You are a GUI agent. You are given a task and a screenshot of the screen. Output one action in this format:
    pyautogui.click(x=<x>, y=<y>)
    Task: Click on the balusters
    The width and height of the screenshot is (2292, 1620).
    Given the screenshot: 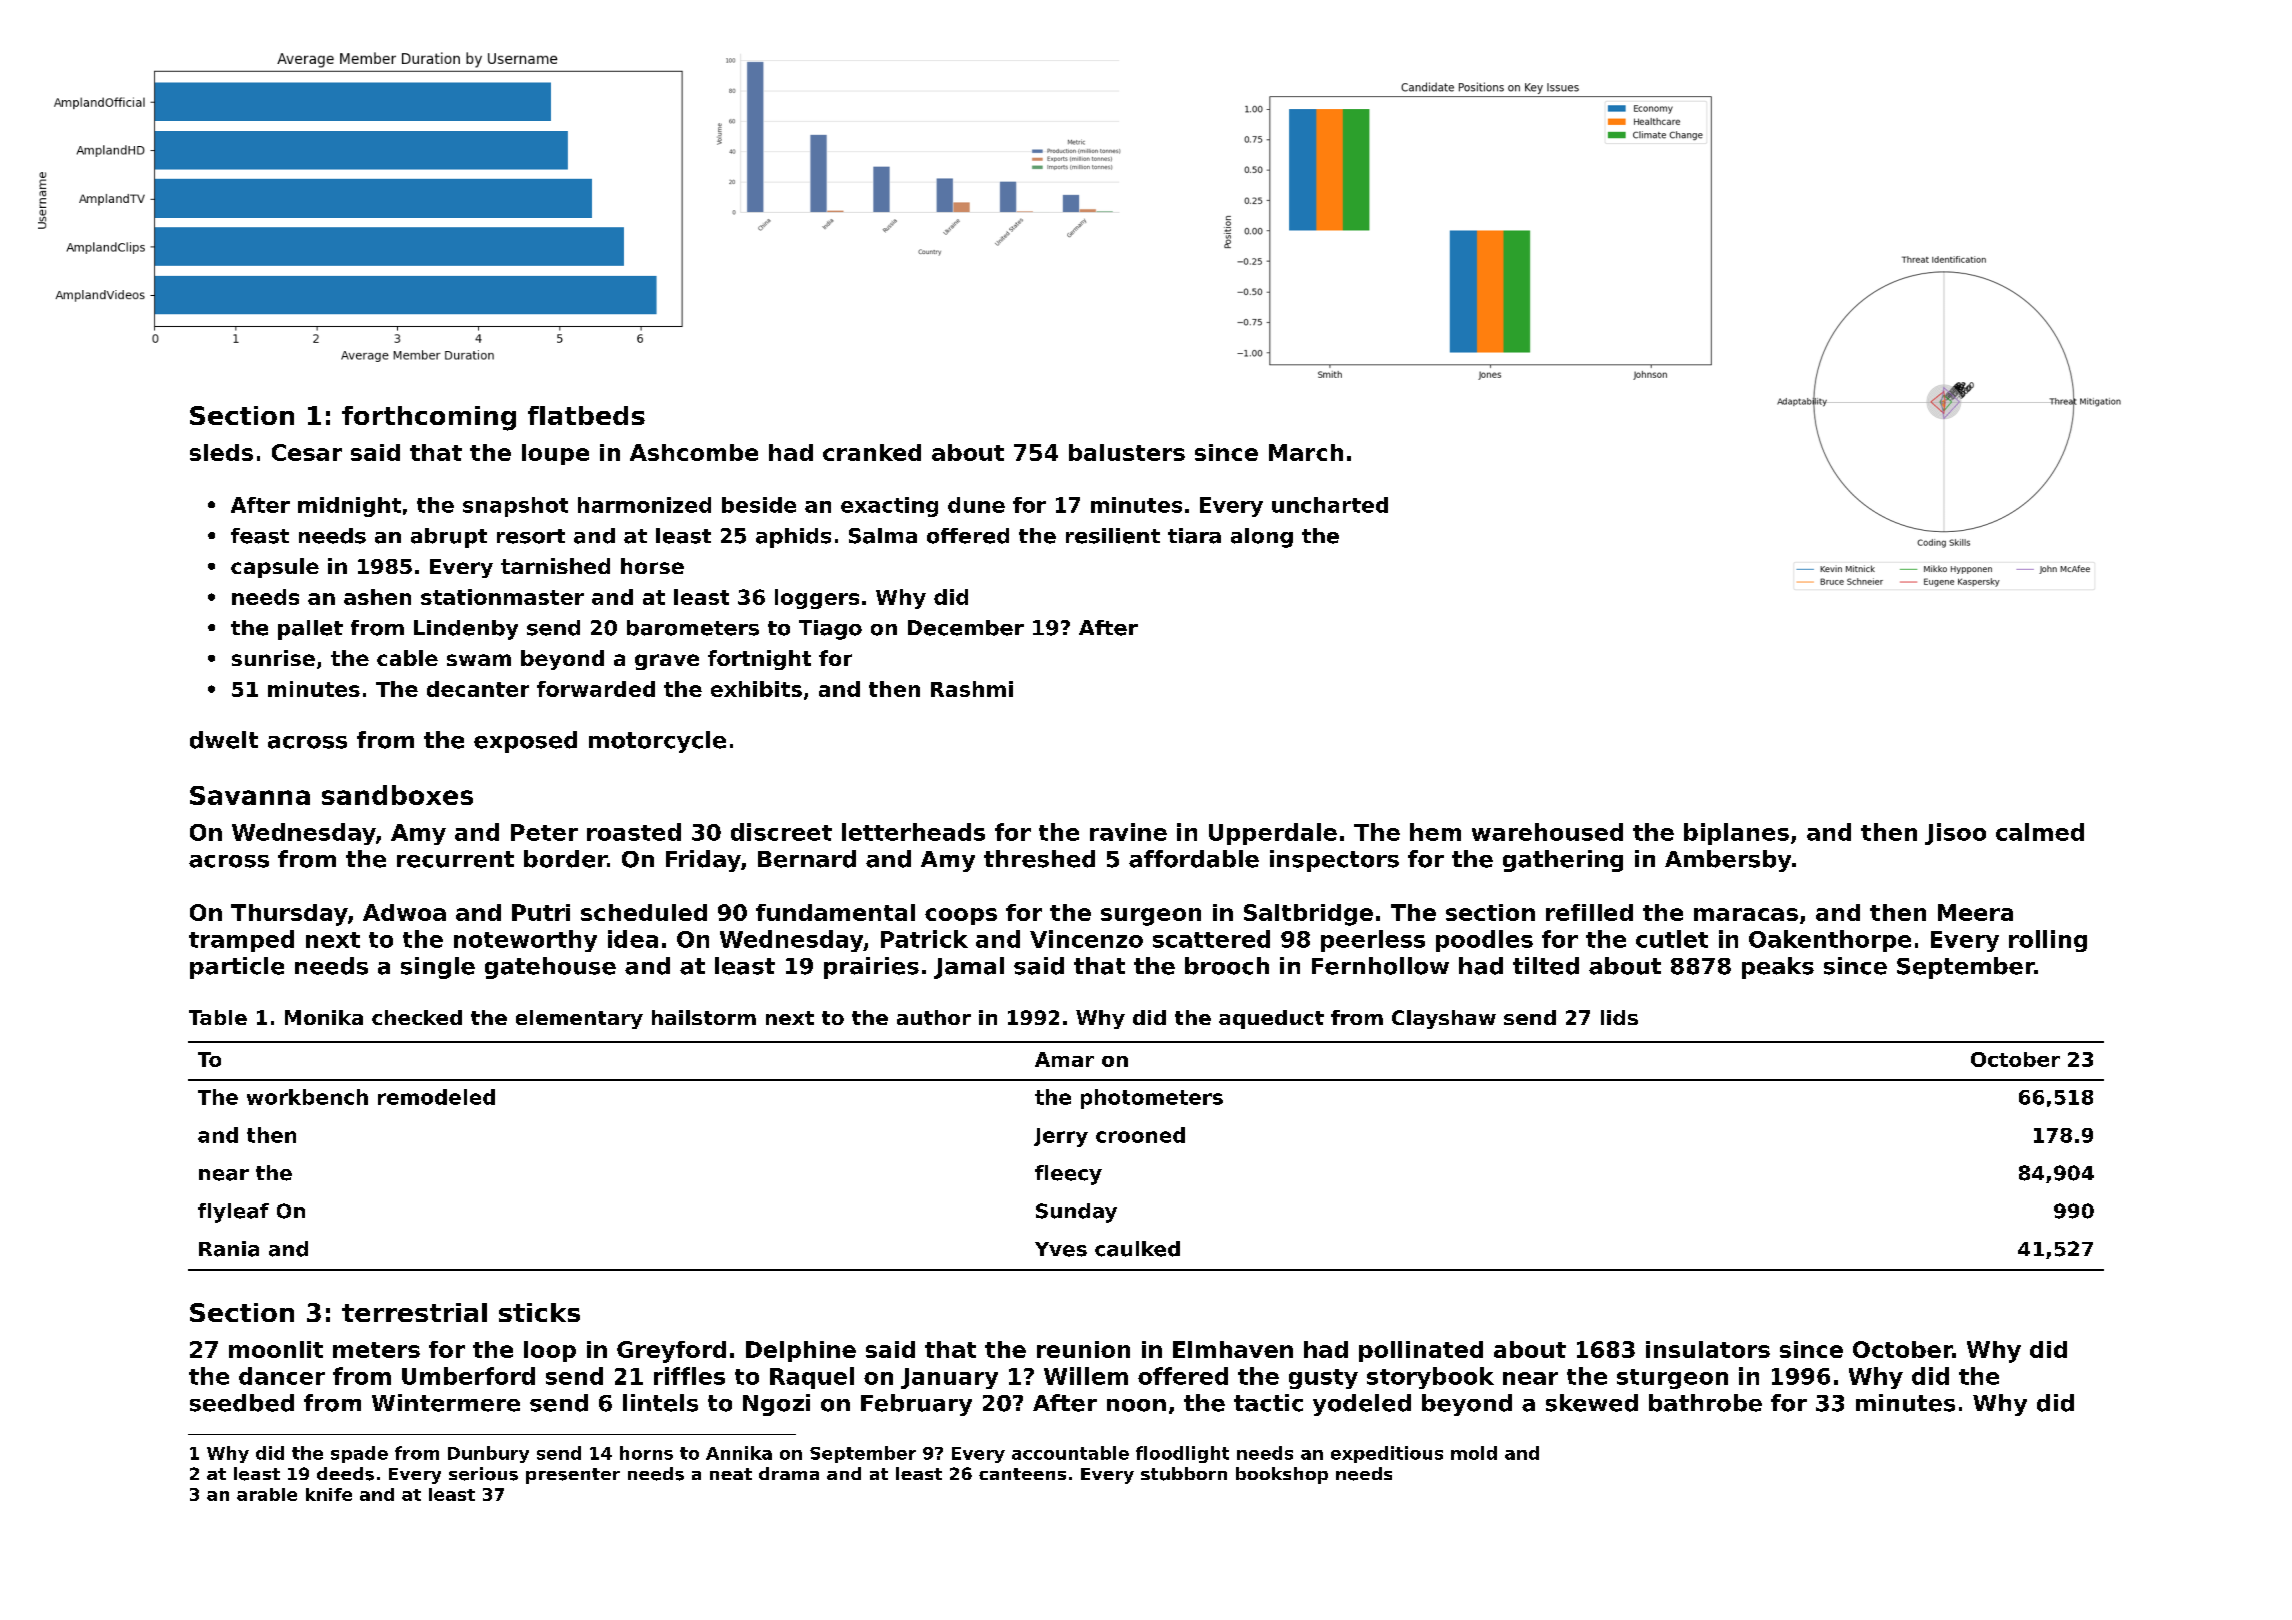 What is the action you would take?
    pyautogui.click(x=1127, y=452)
